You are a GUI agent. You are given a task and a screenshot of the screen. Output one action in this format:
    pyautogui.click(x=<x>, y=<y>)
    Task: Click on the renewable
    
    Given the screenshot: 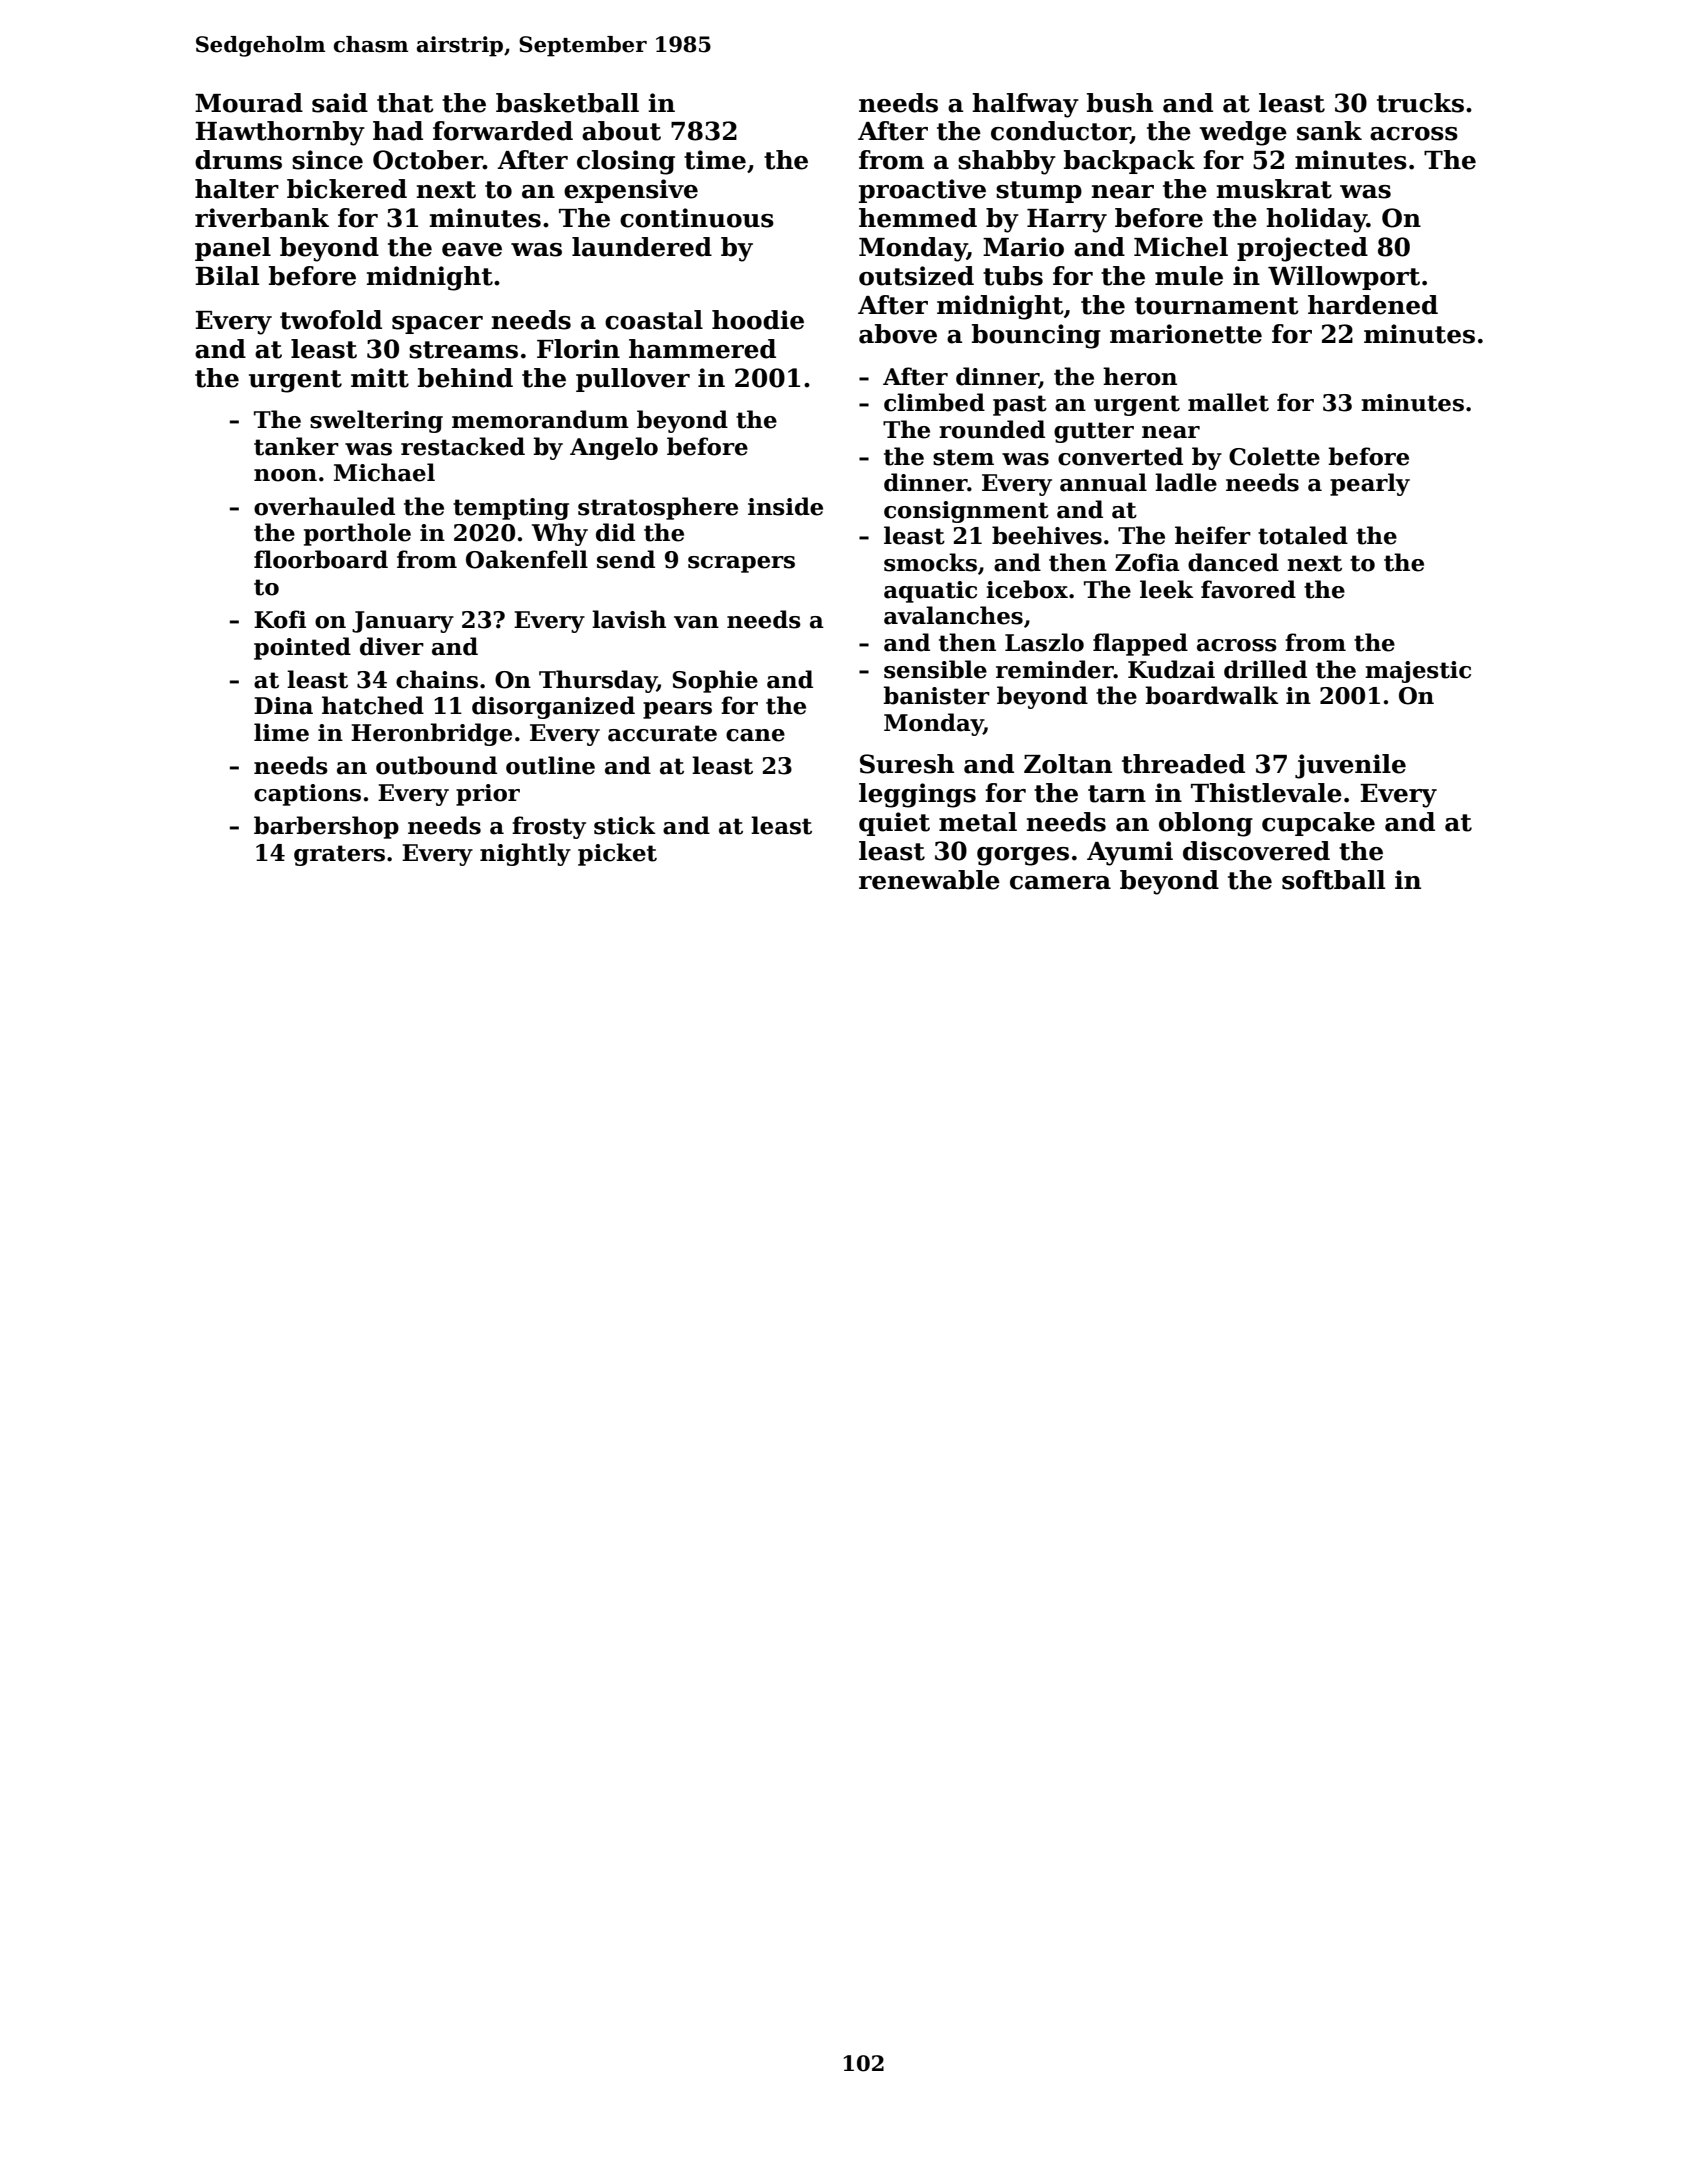 What is the action you would take?
    pyautogui.click(x=929, y=880)
